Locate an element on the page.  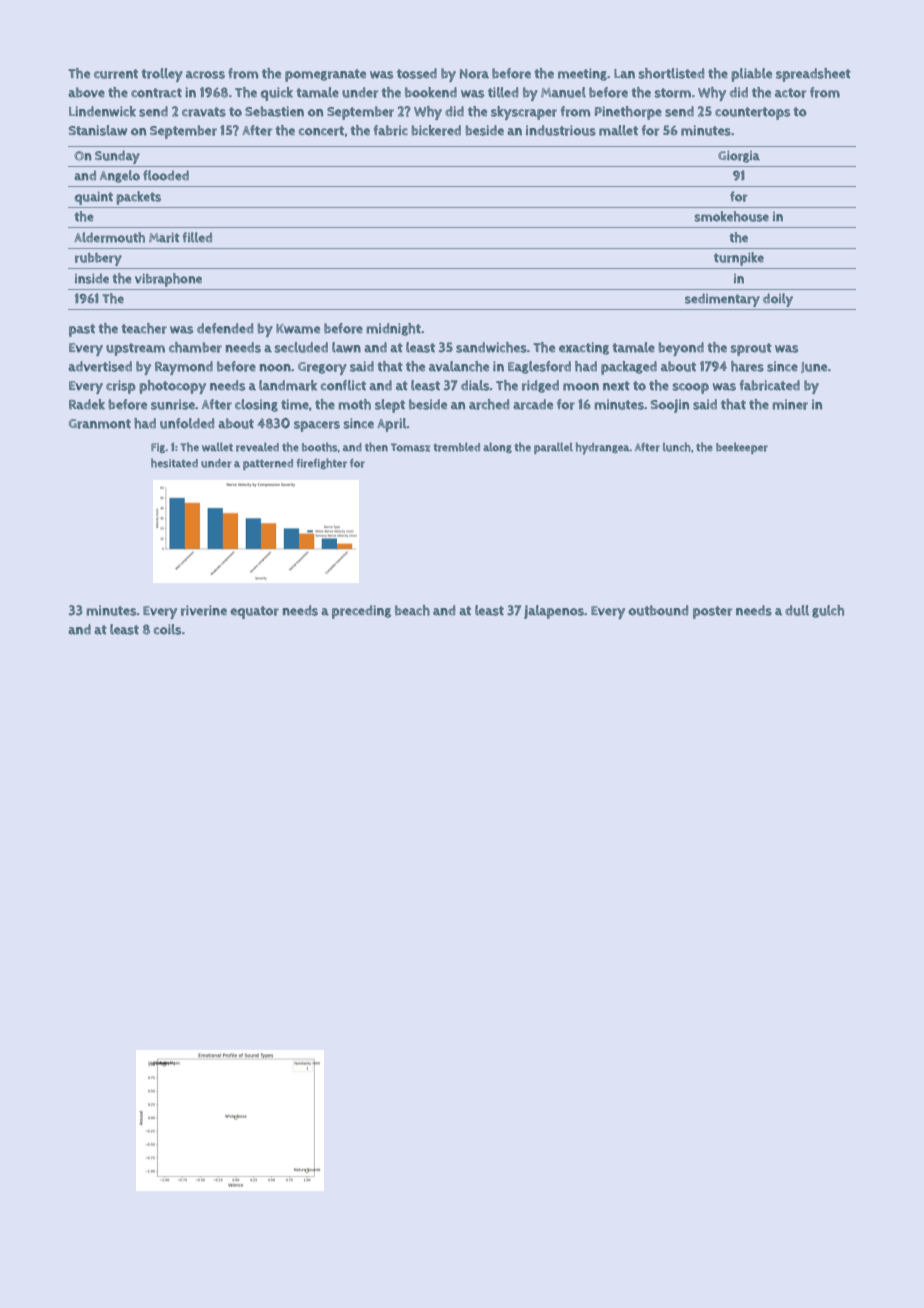
riverine is located at coordinates (204, 610).
